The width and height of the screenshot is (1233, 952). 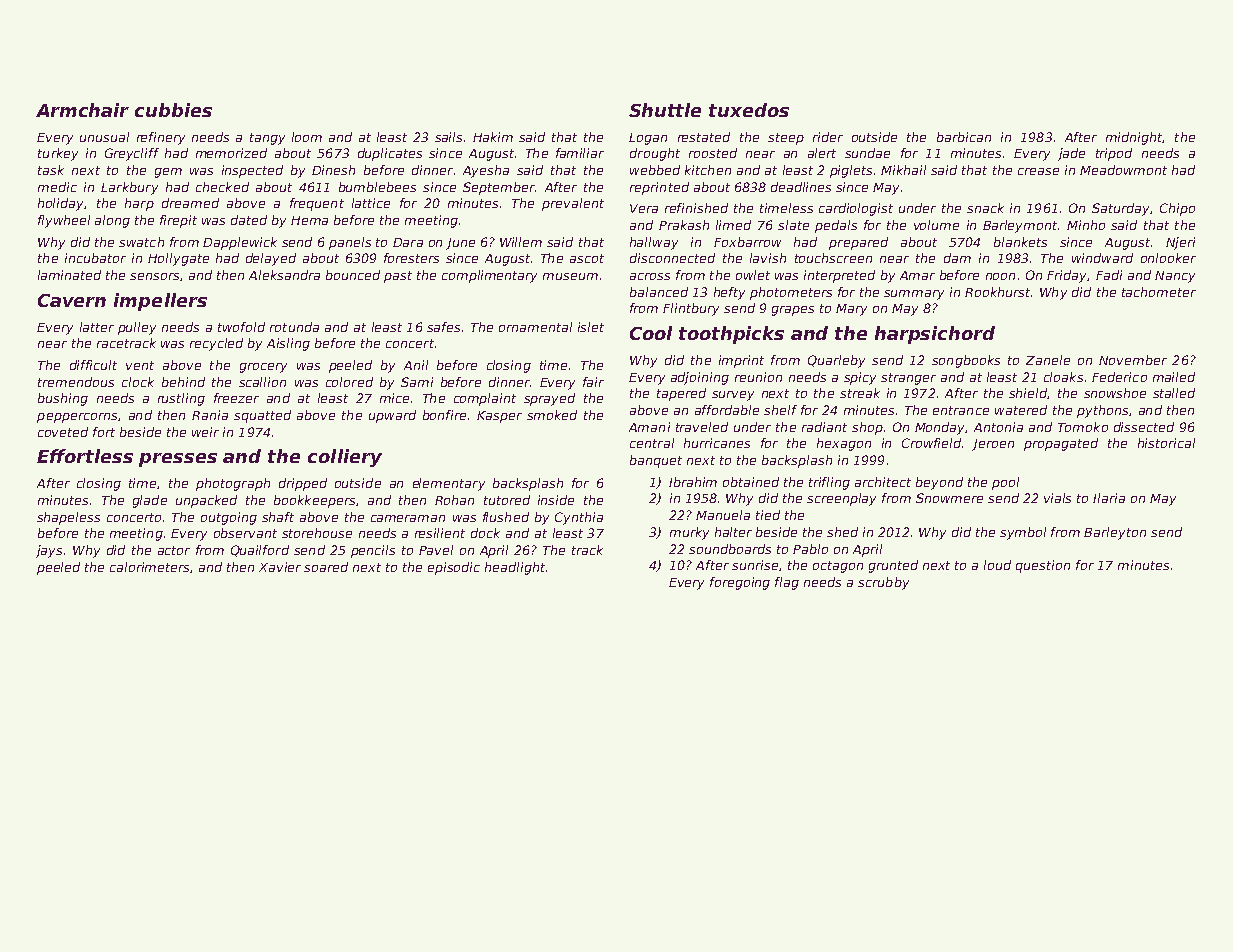 What do you see at coordinates (64, 221) in the screenshot?
I see `flywheel` at bounding box center [64, 221].
